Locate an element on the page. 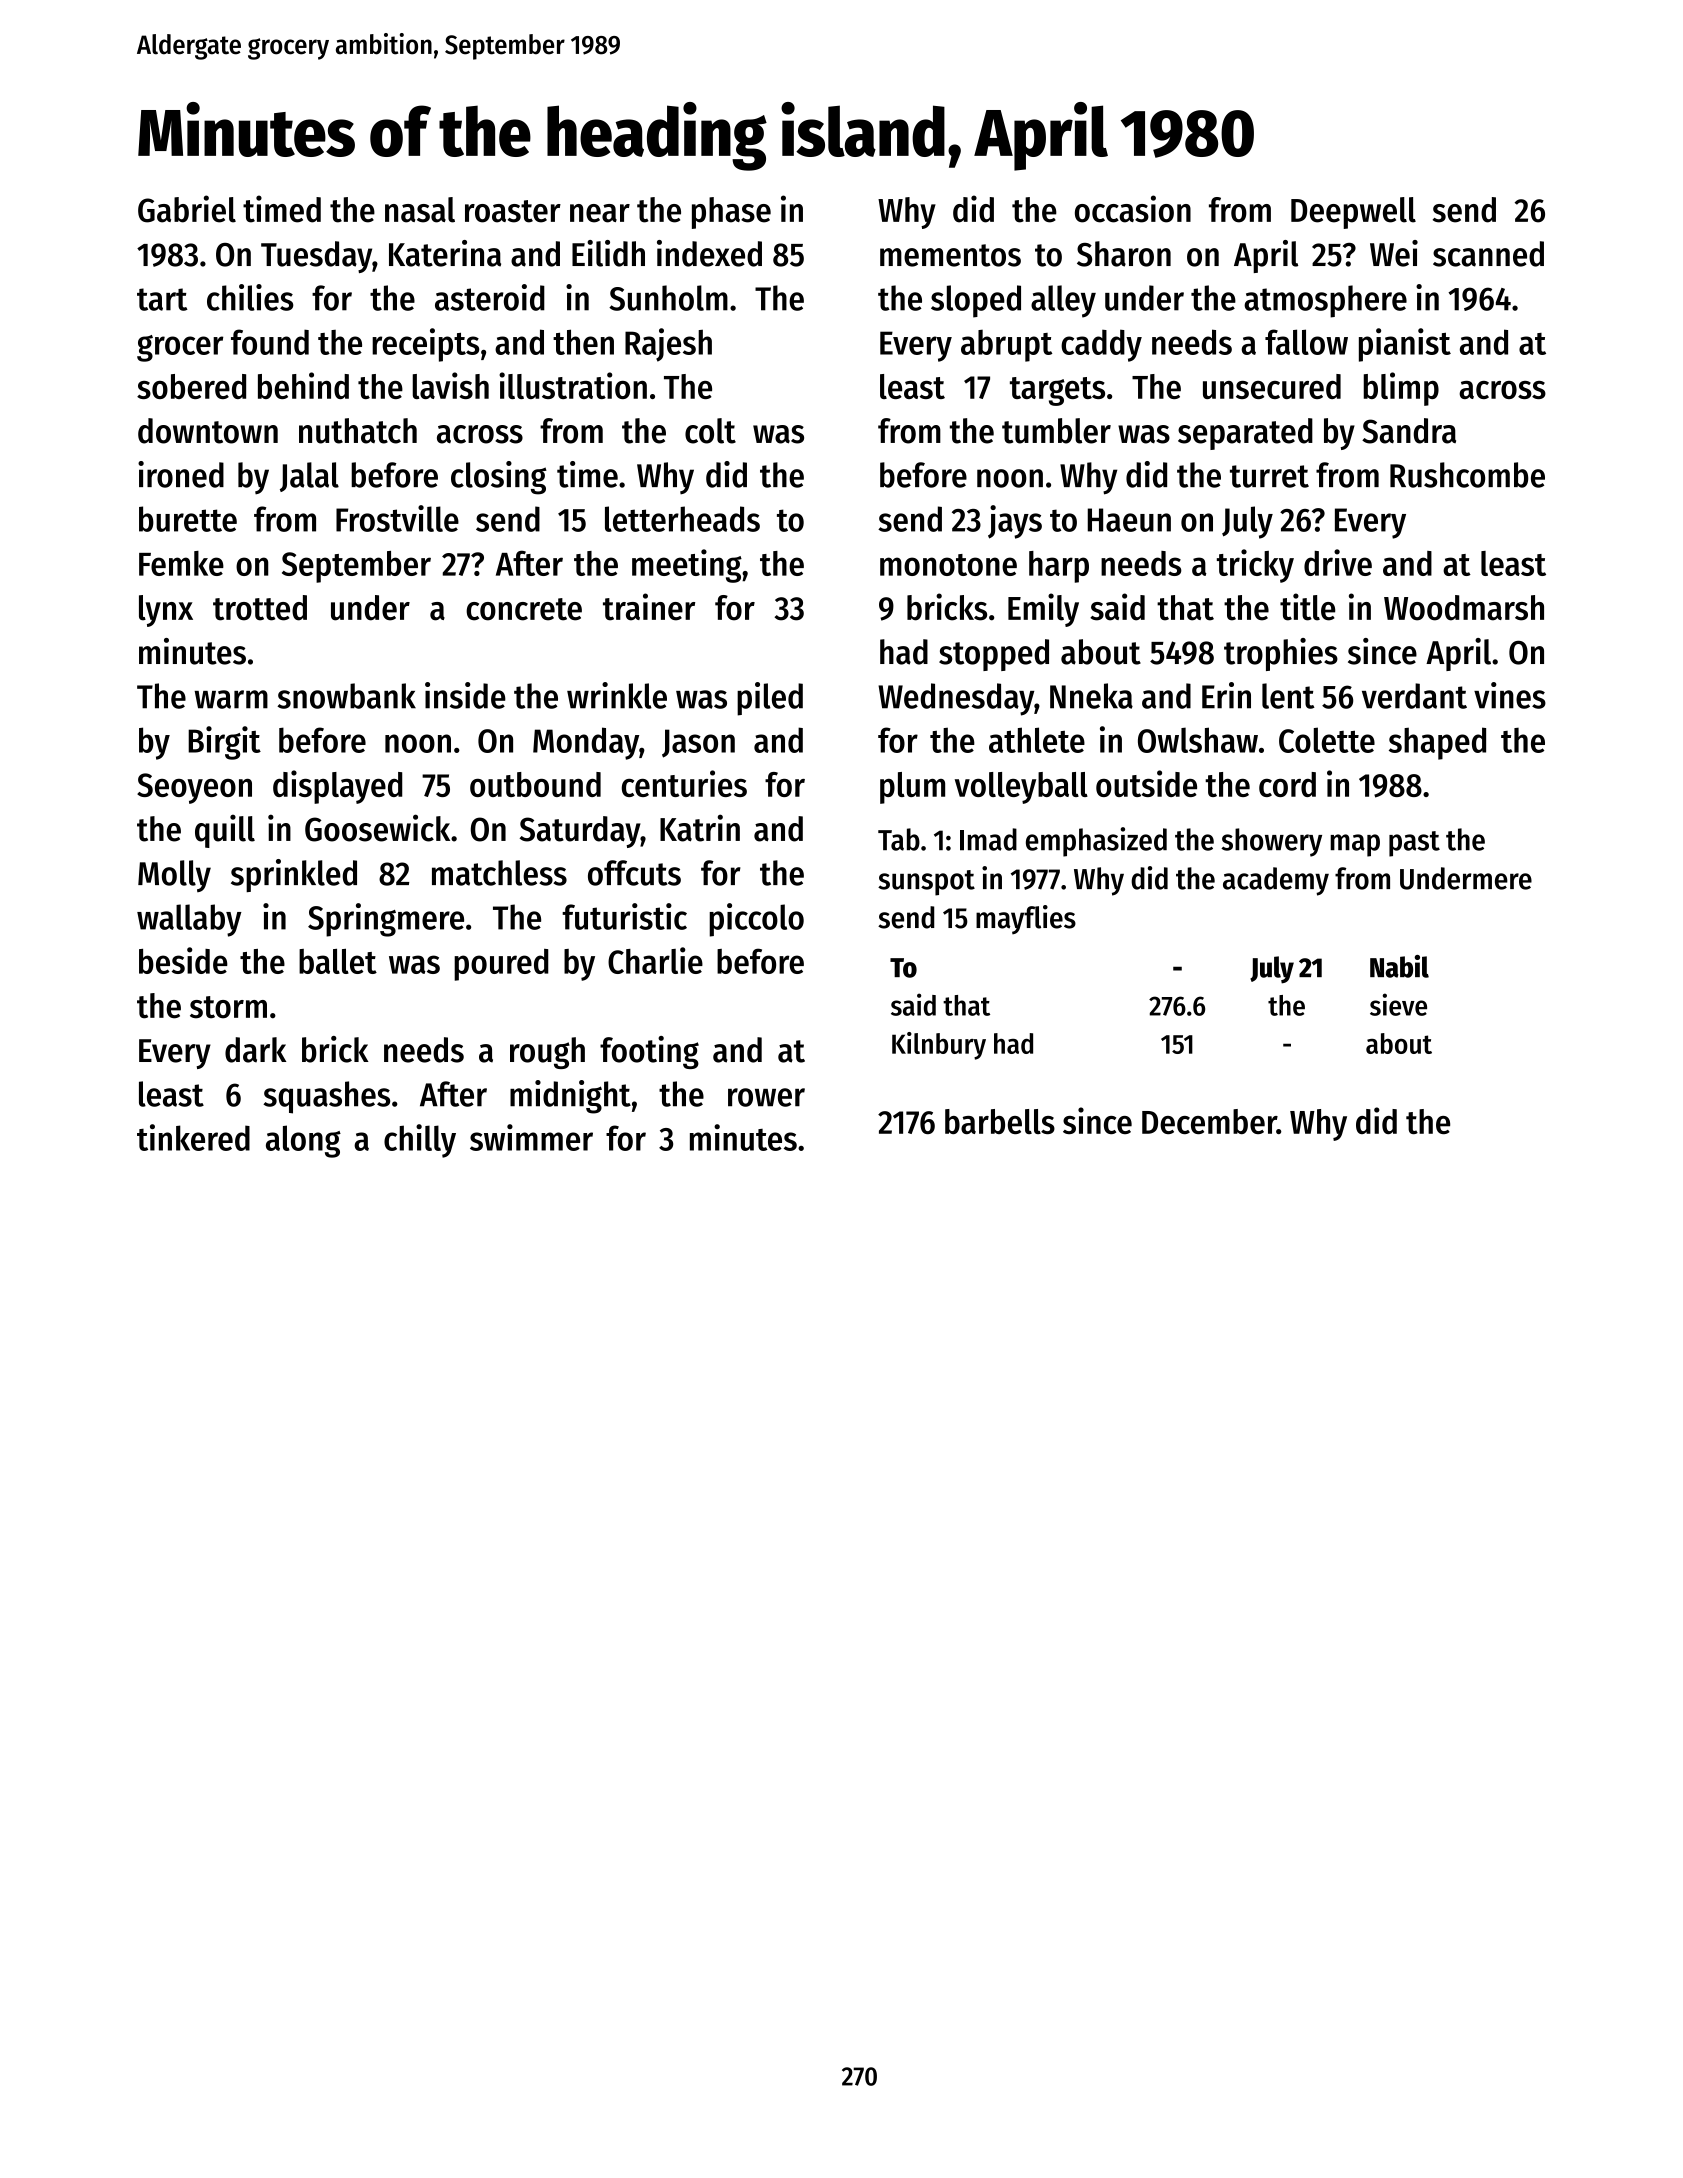 This page has height=2178, width=1683. Charlie is located at coordinates (655, 960).
